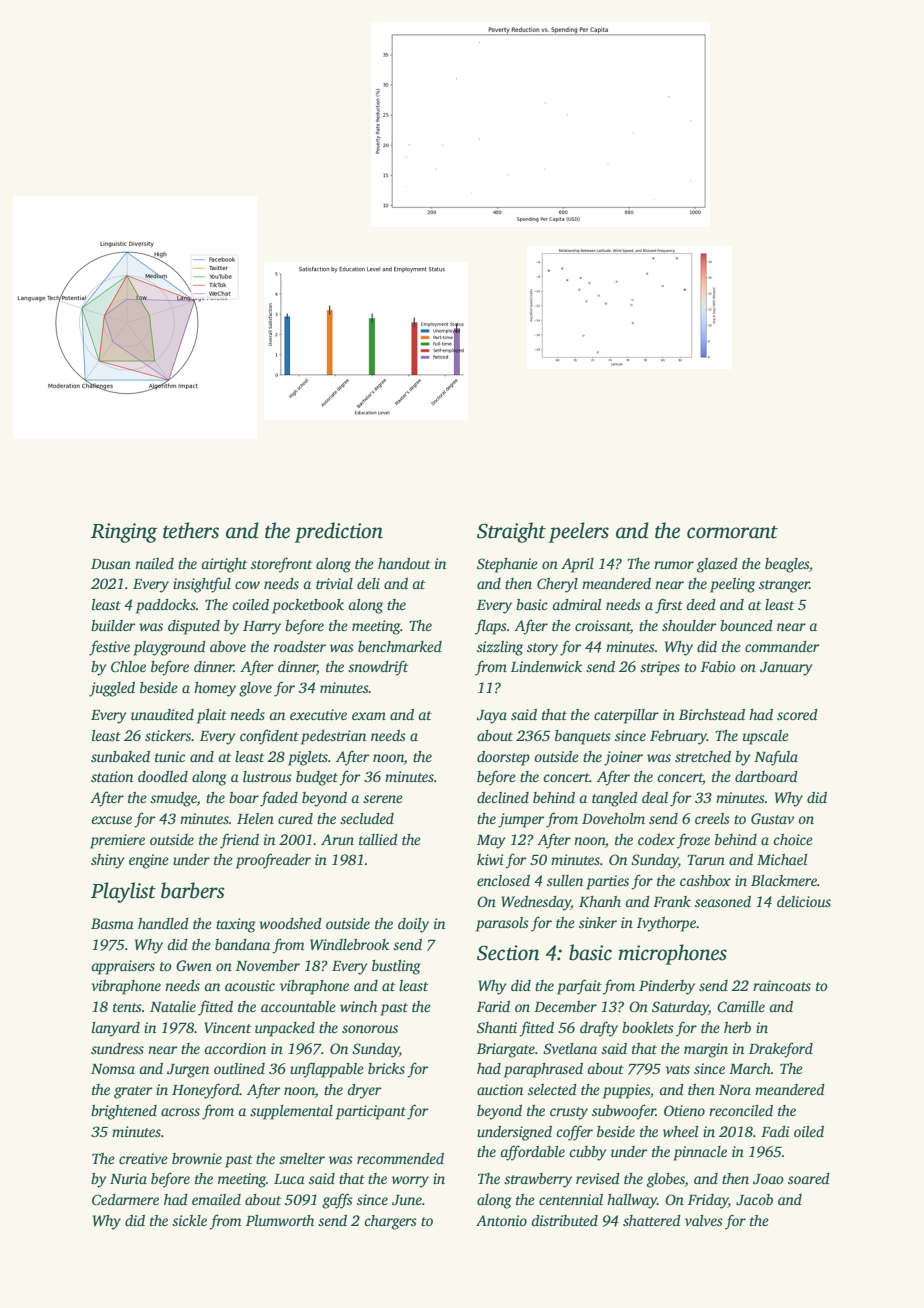 The height and width of the screenshot is (1308, 924). I want to click on serene, so click(383, 799).
